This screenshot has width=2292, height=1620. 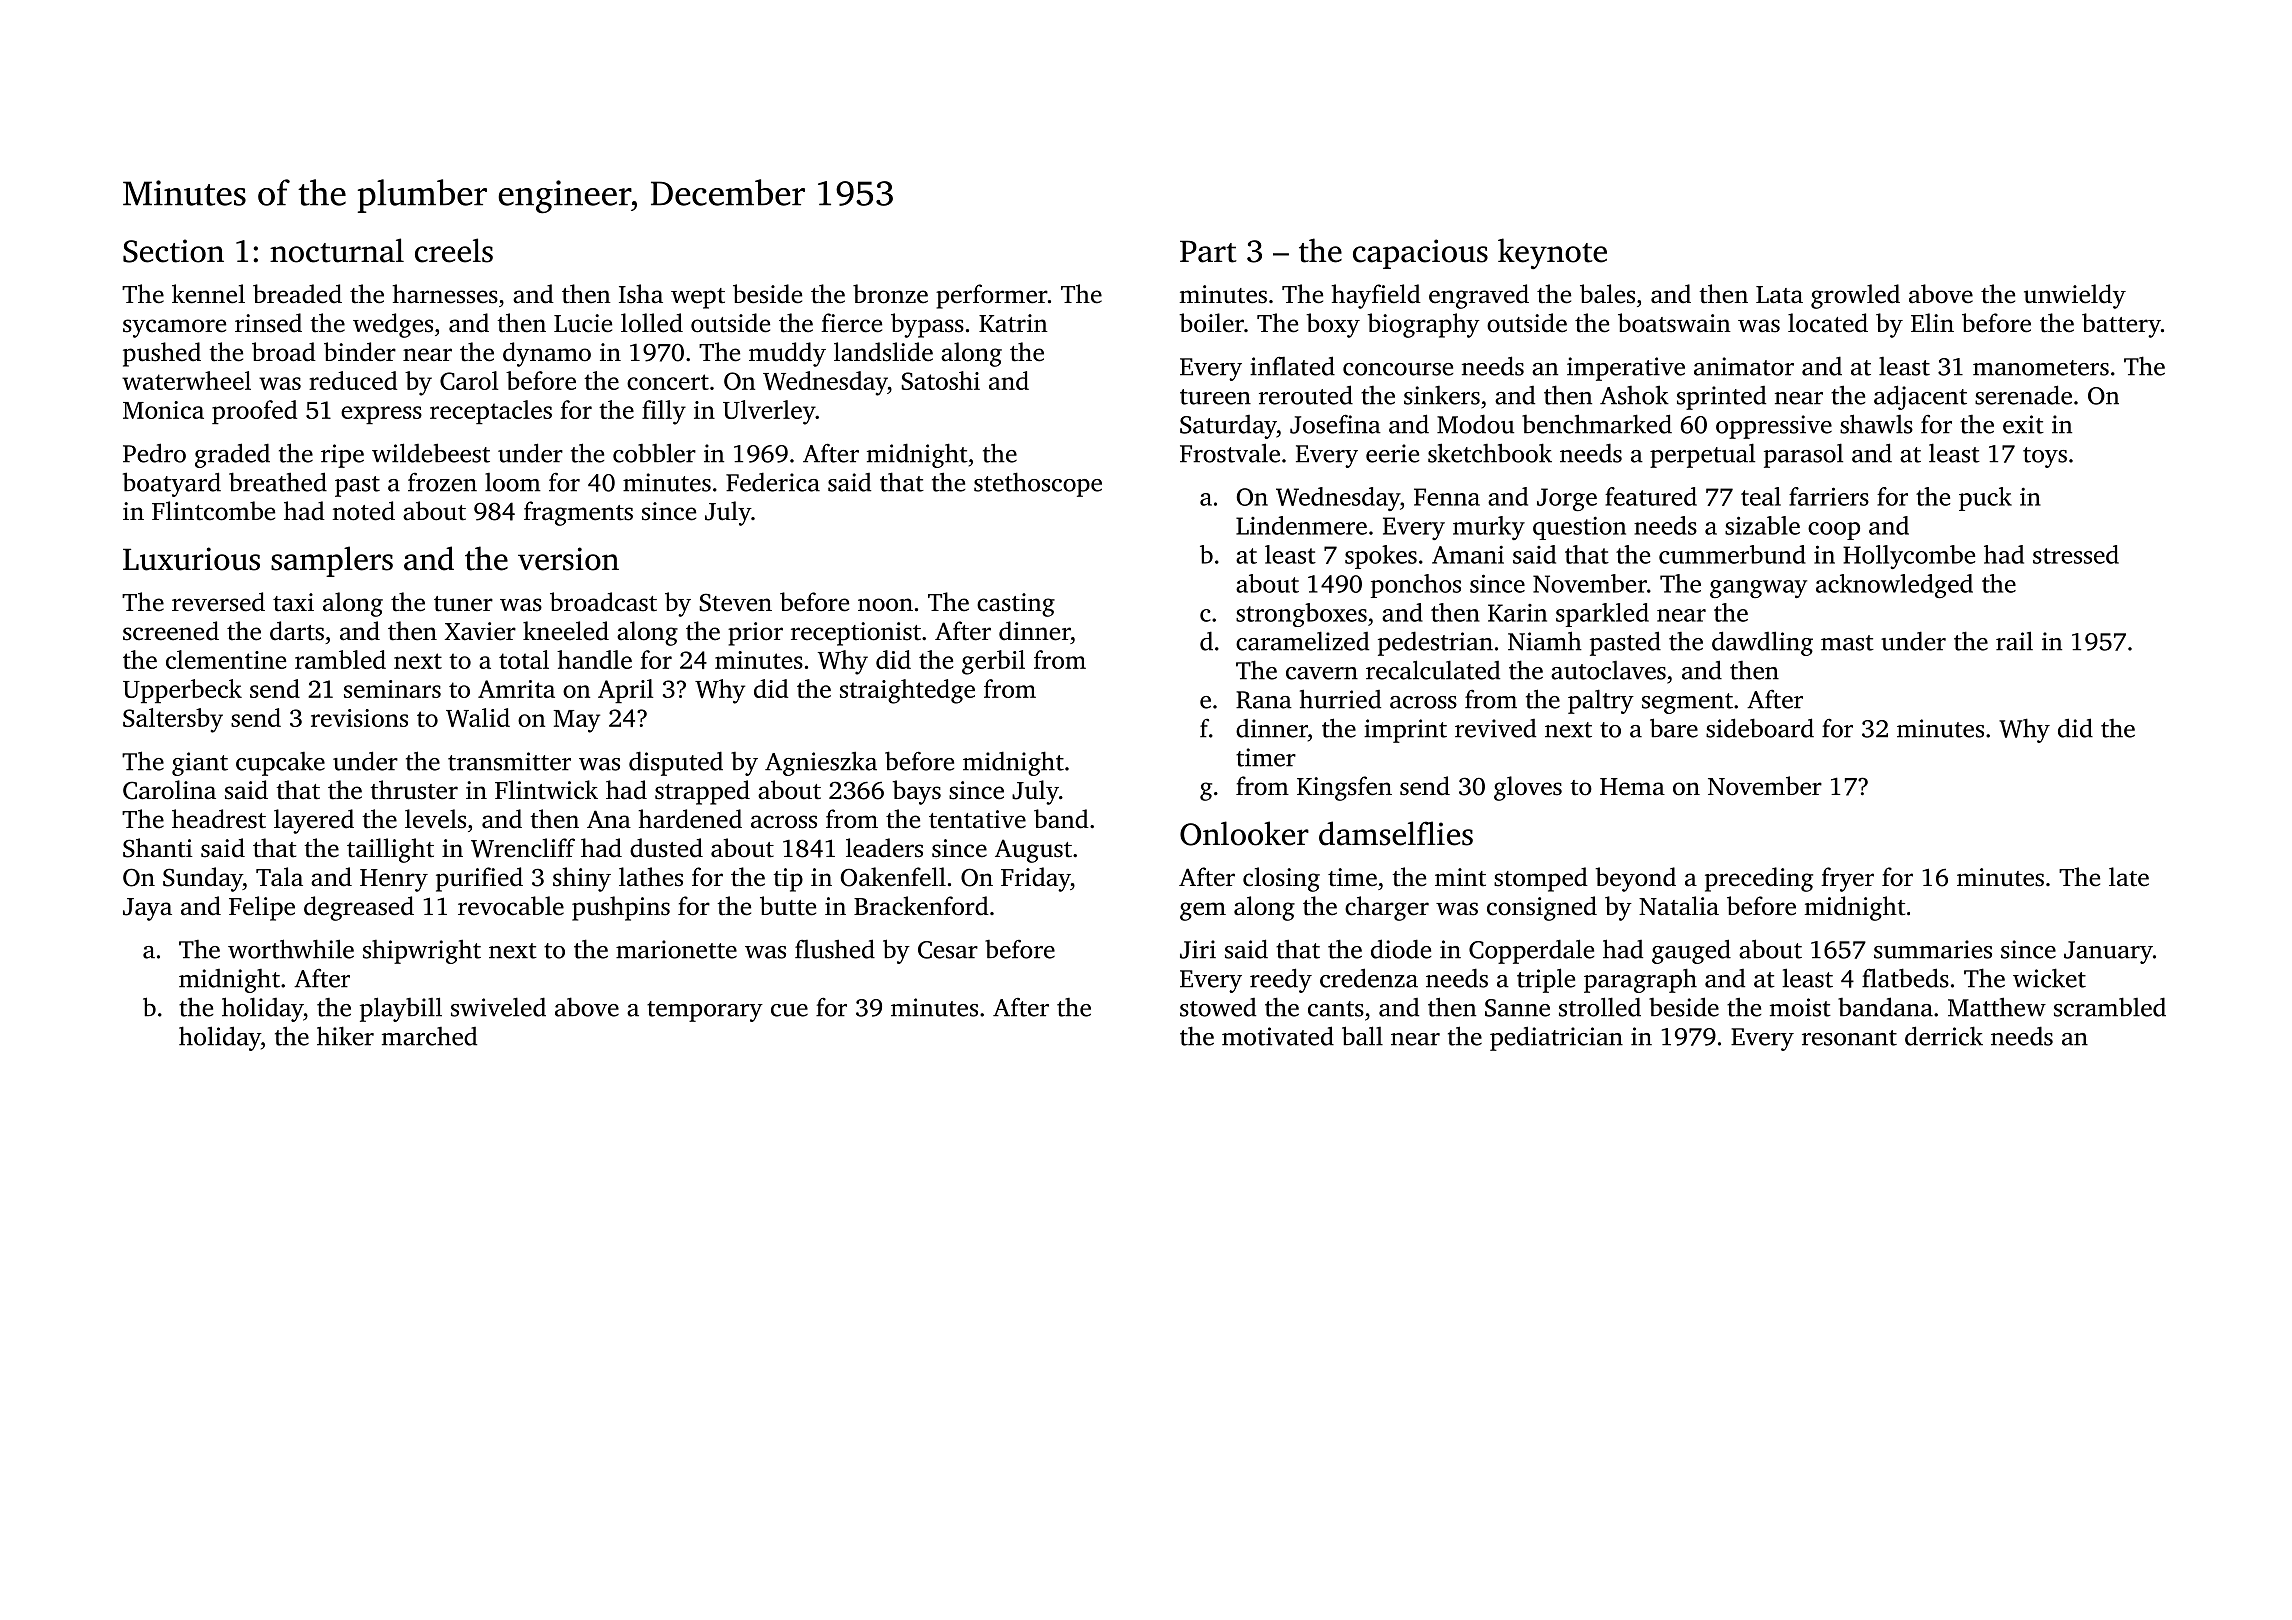 What do you see at coordinates (454, 250) in the screenshot?
I see `creels` at bounding box center [454, 250].
